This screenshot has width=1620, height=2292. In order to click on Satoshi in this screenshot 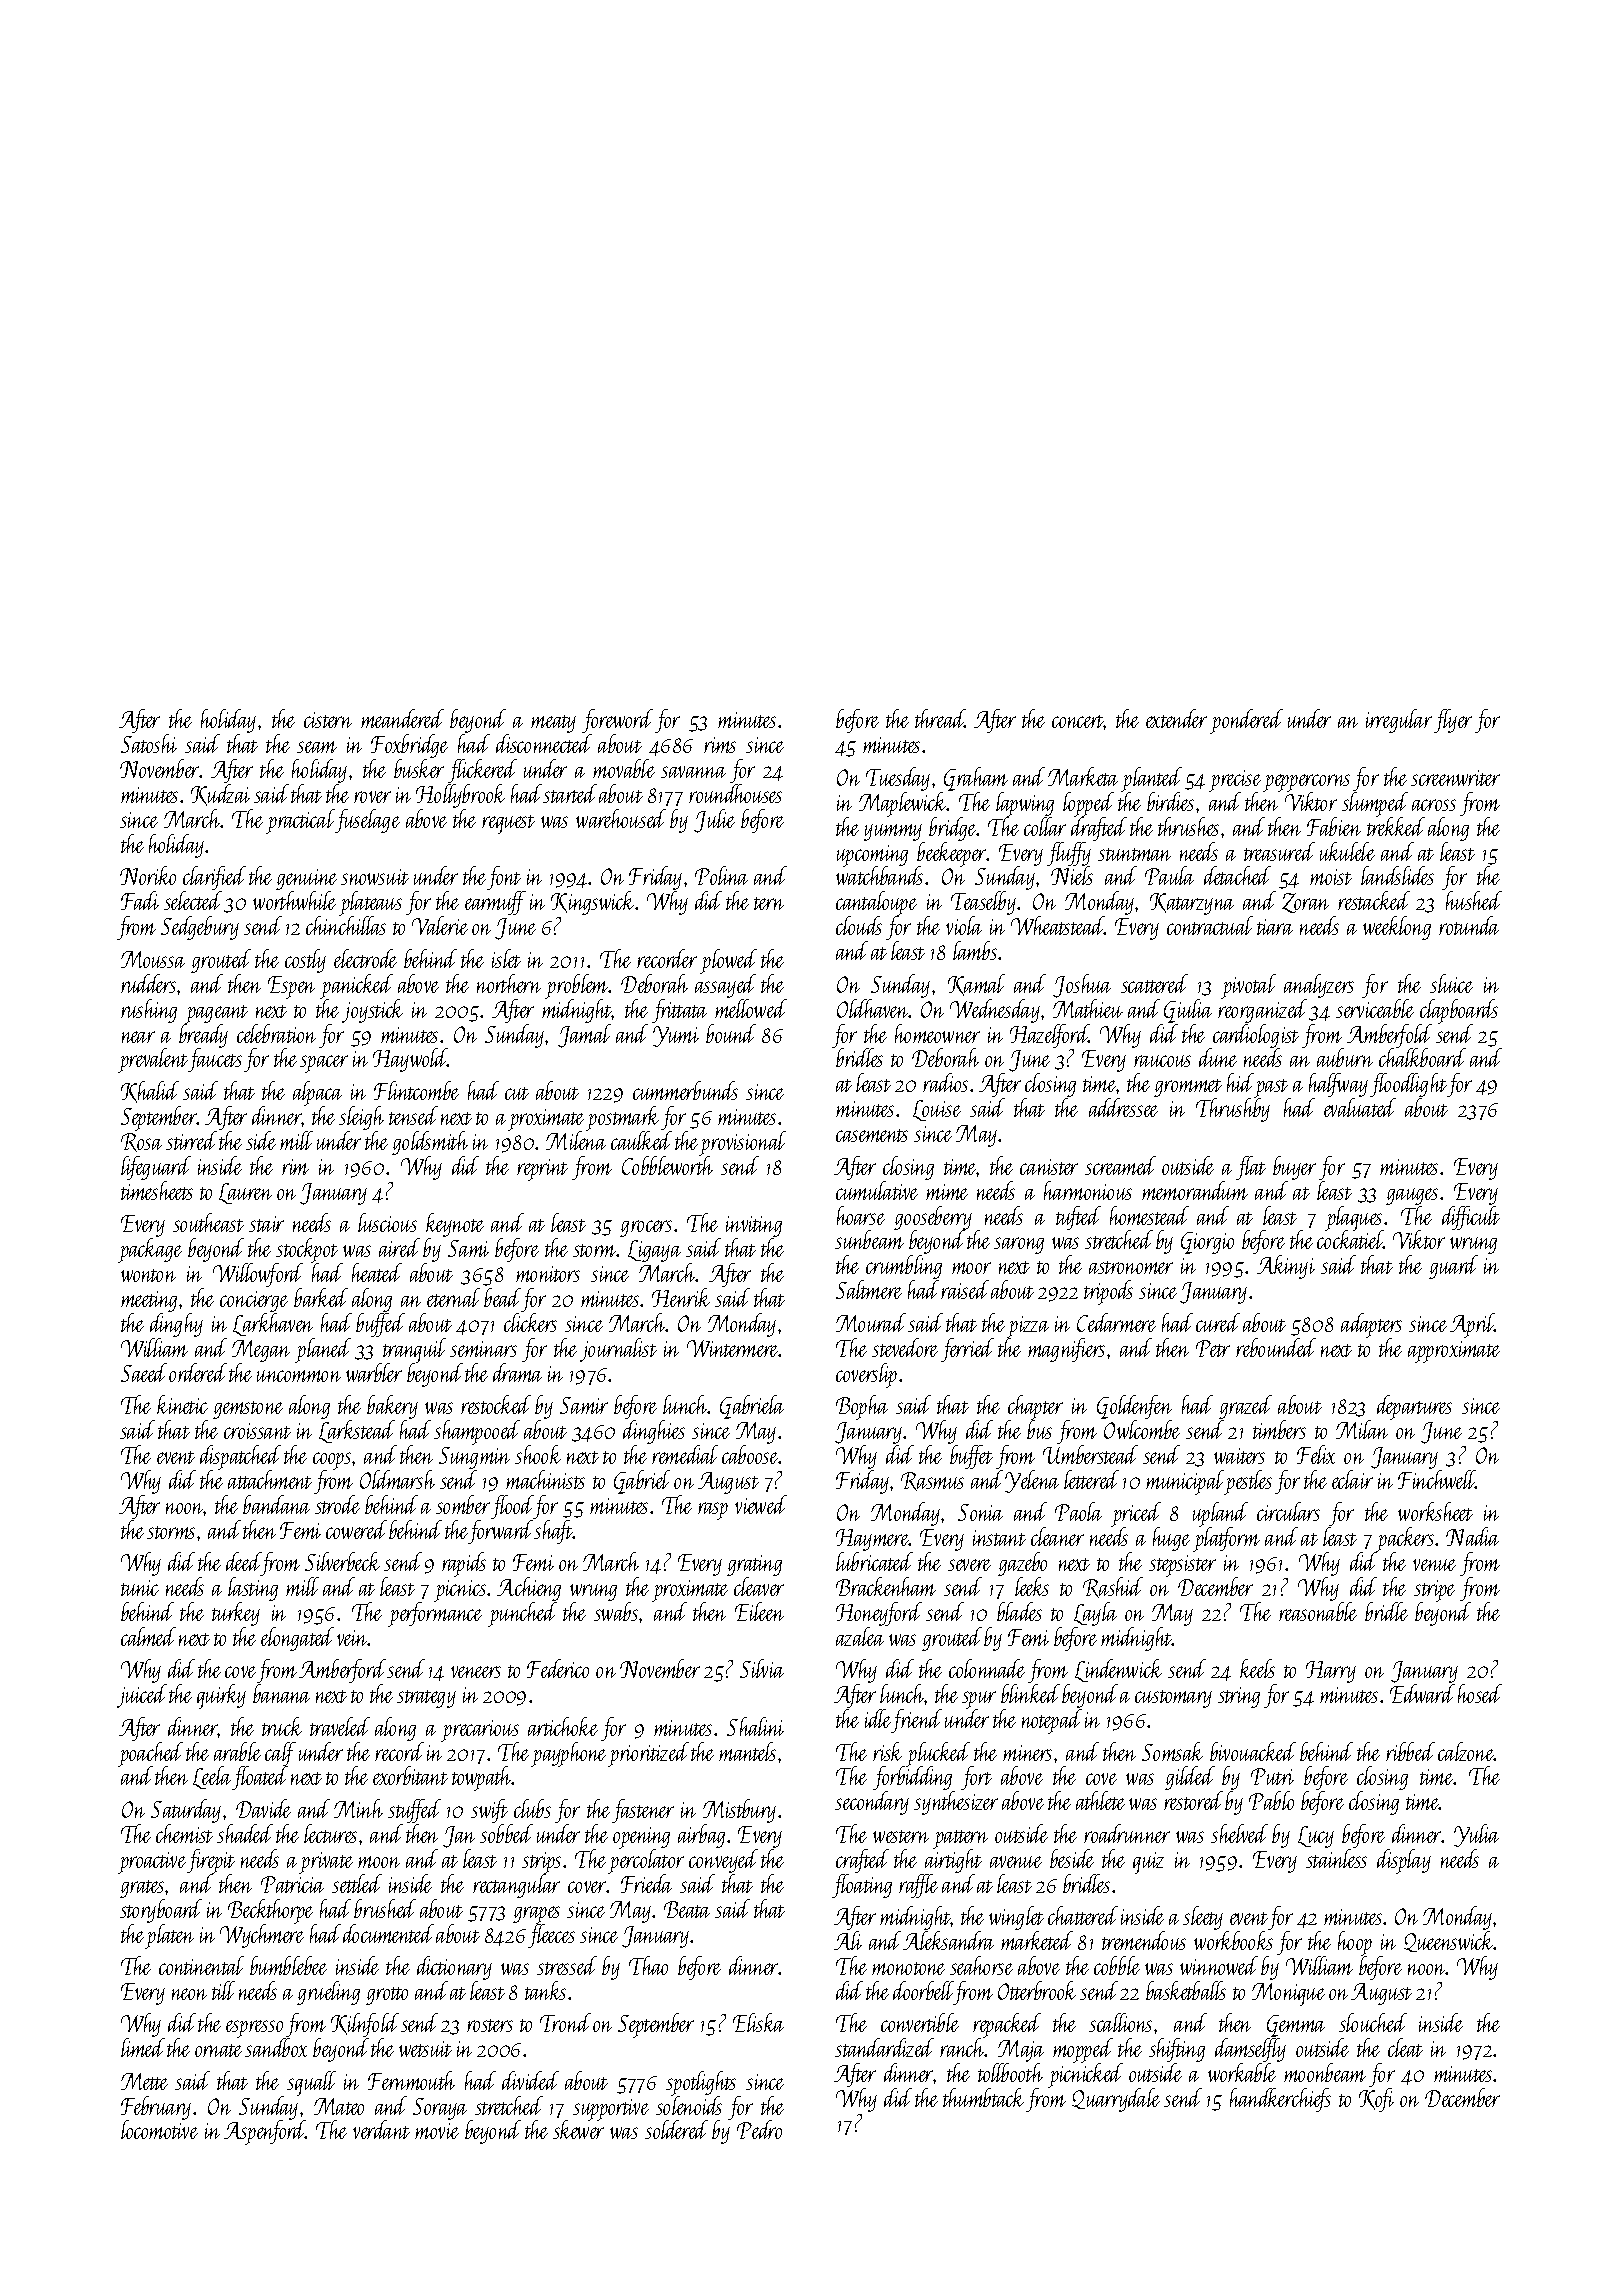, I will do `click(149, 743)`.
